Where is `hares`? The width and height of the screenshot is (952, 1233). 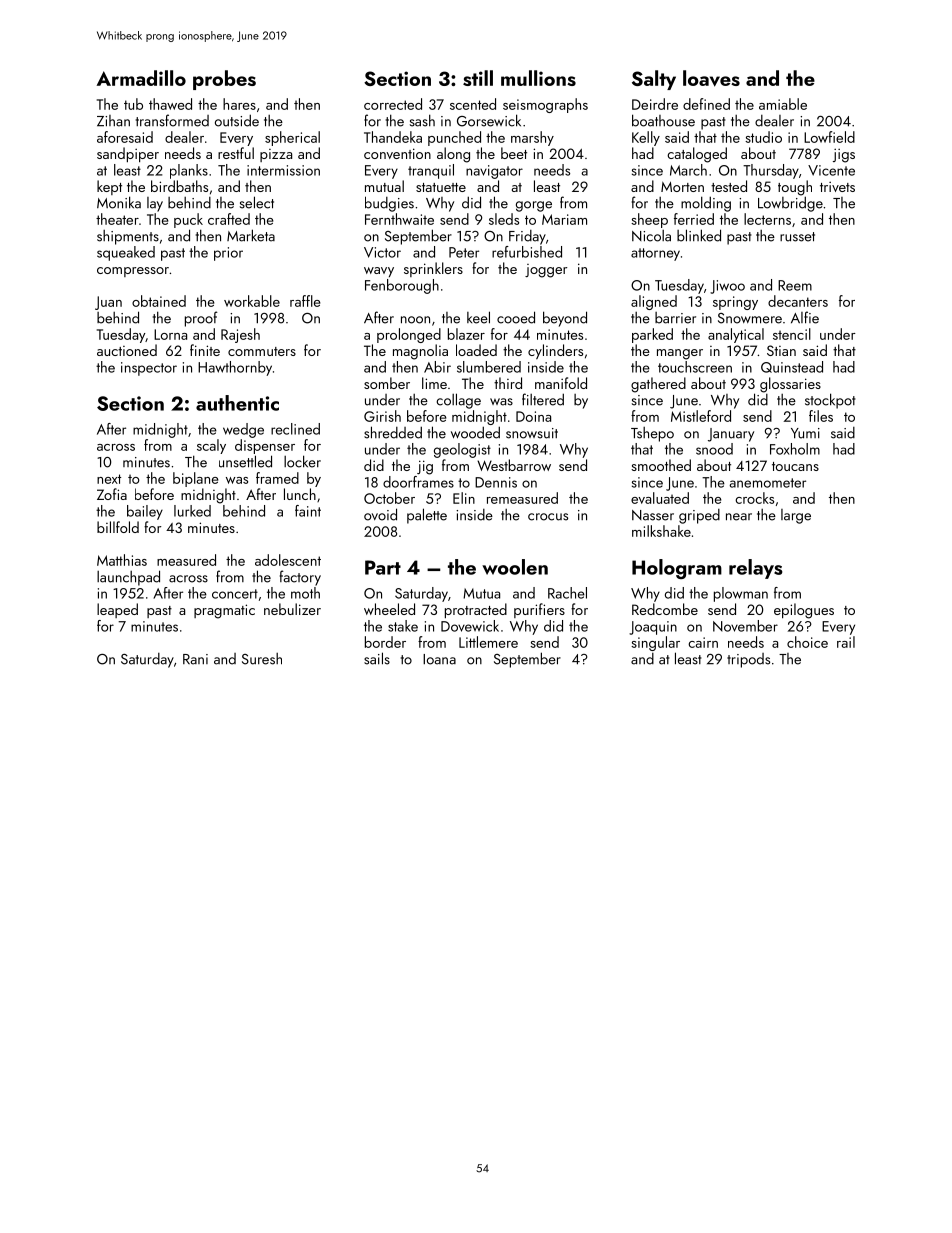 hares is located at coordinates (239, 104).
